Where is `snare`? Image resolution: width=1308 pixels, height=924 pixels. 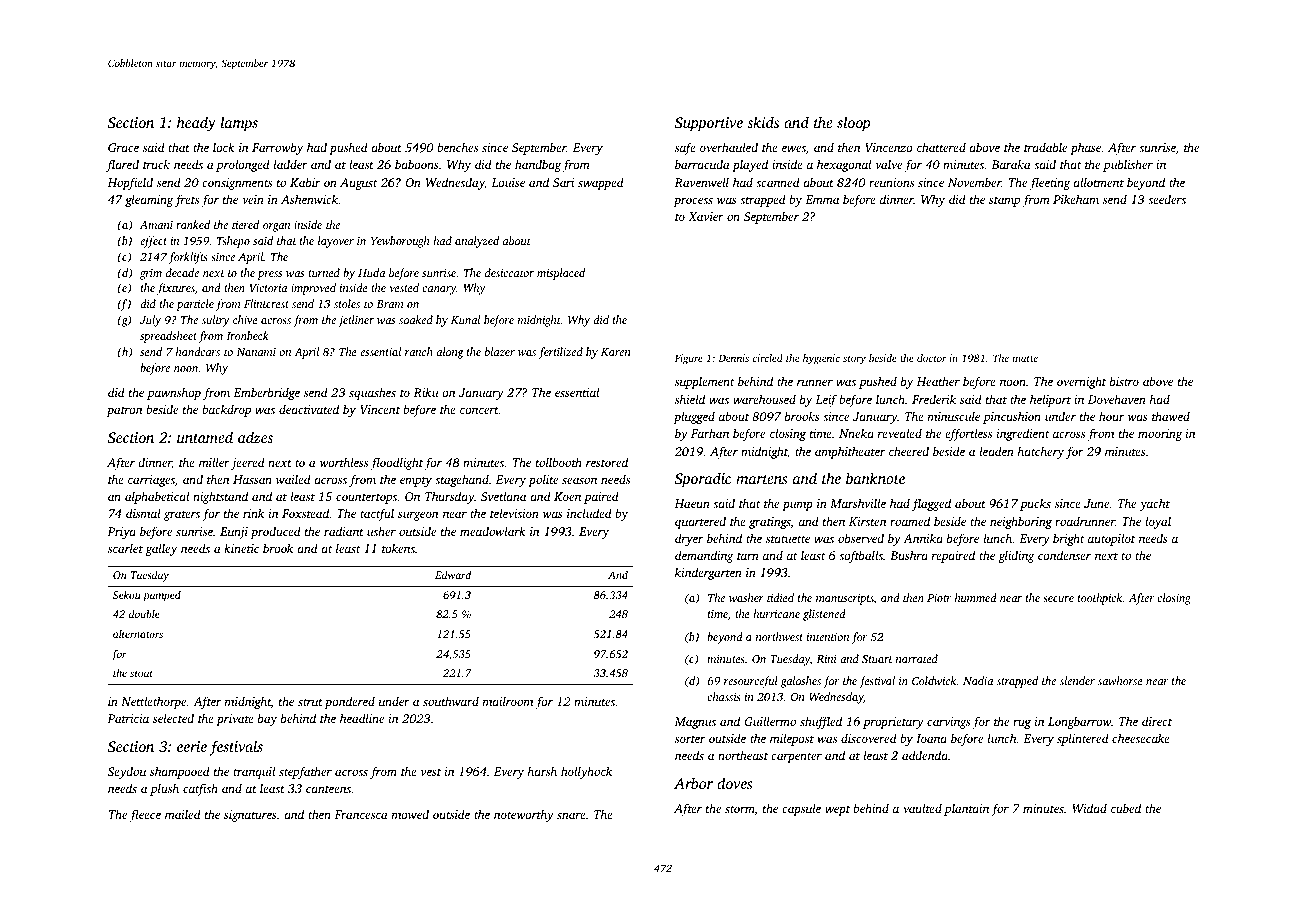 snare is located at coordinates (571, 815).
